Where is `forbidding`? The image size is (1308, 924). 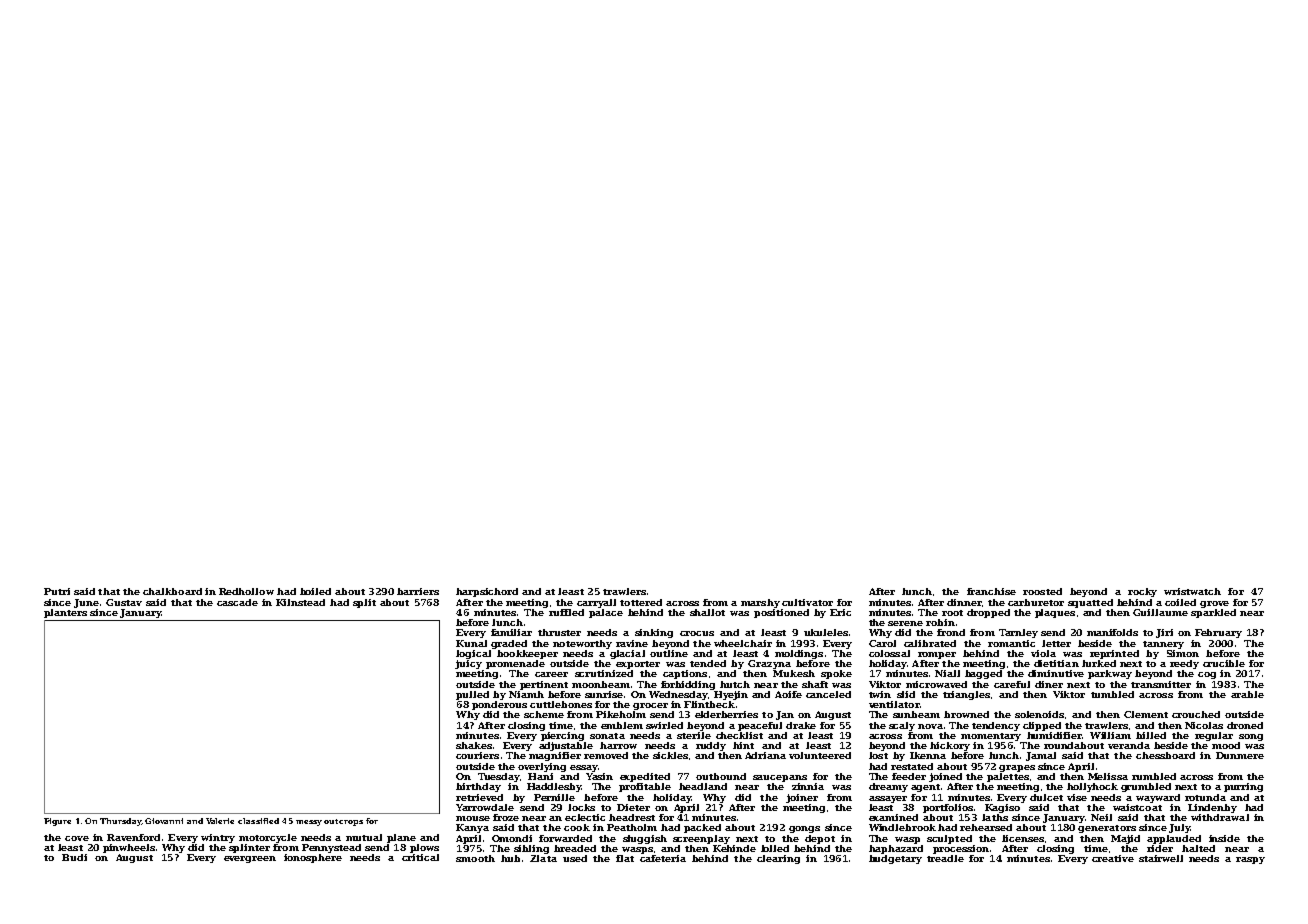 forbidding is located at coordinates (688, 685).
